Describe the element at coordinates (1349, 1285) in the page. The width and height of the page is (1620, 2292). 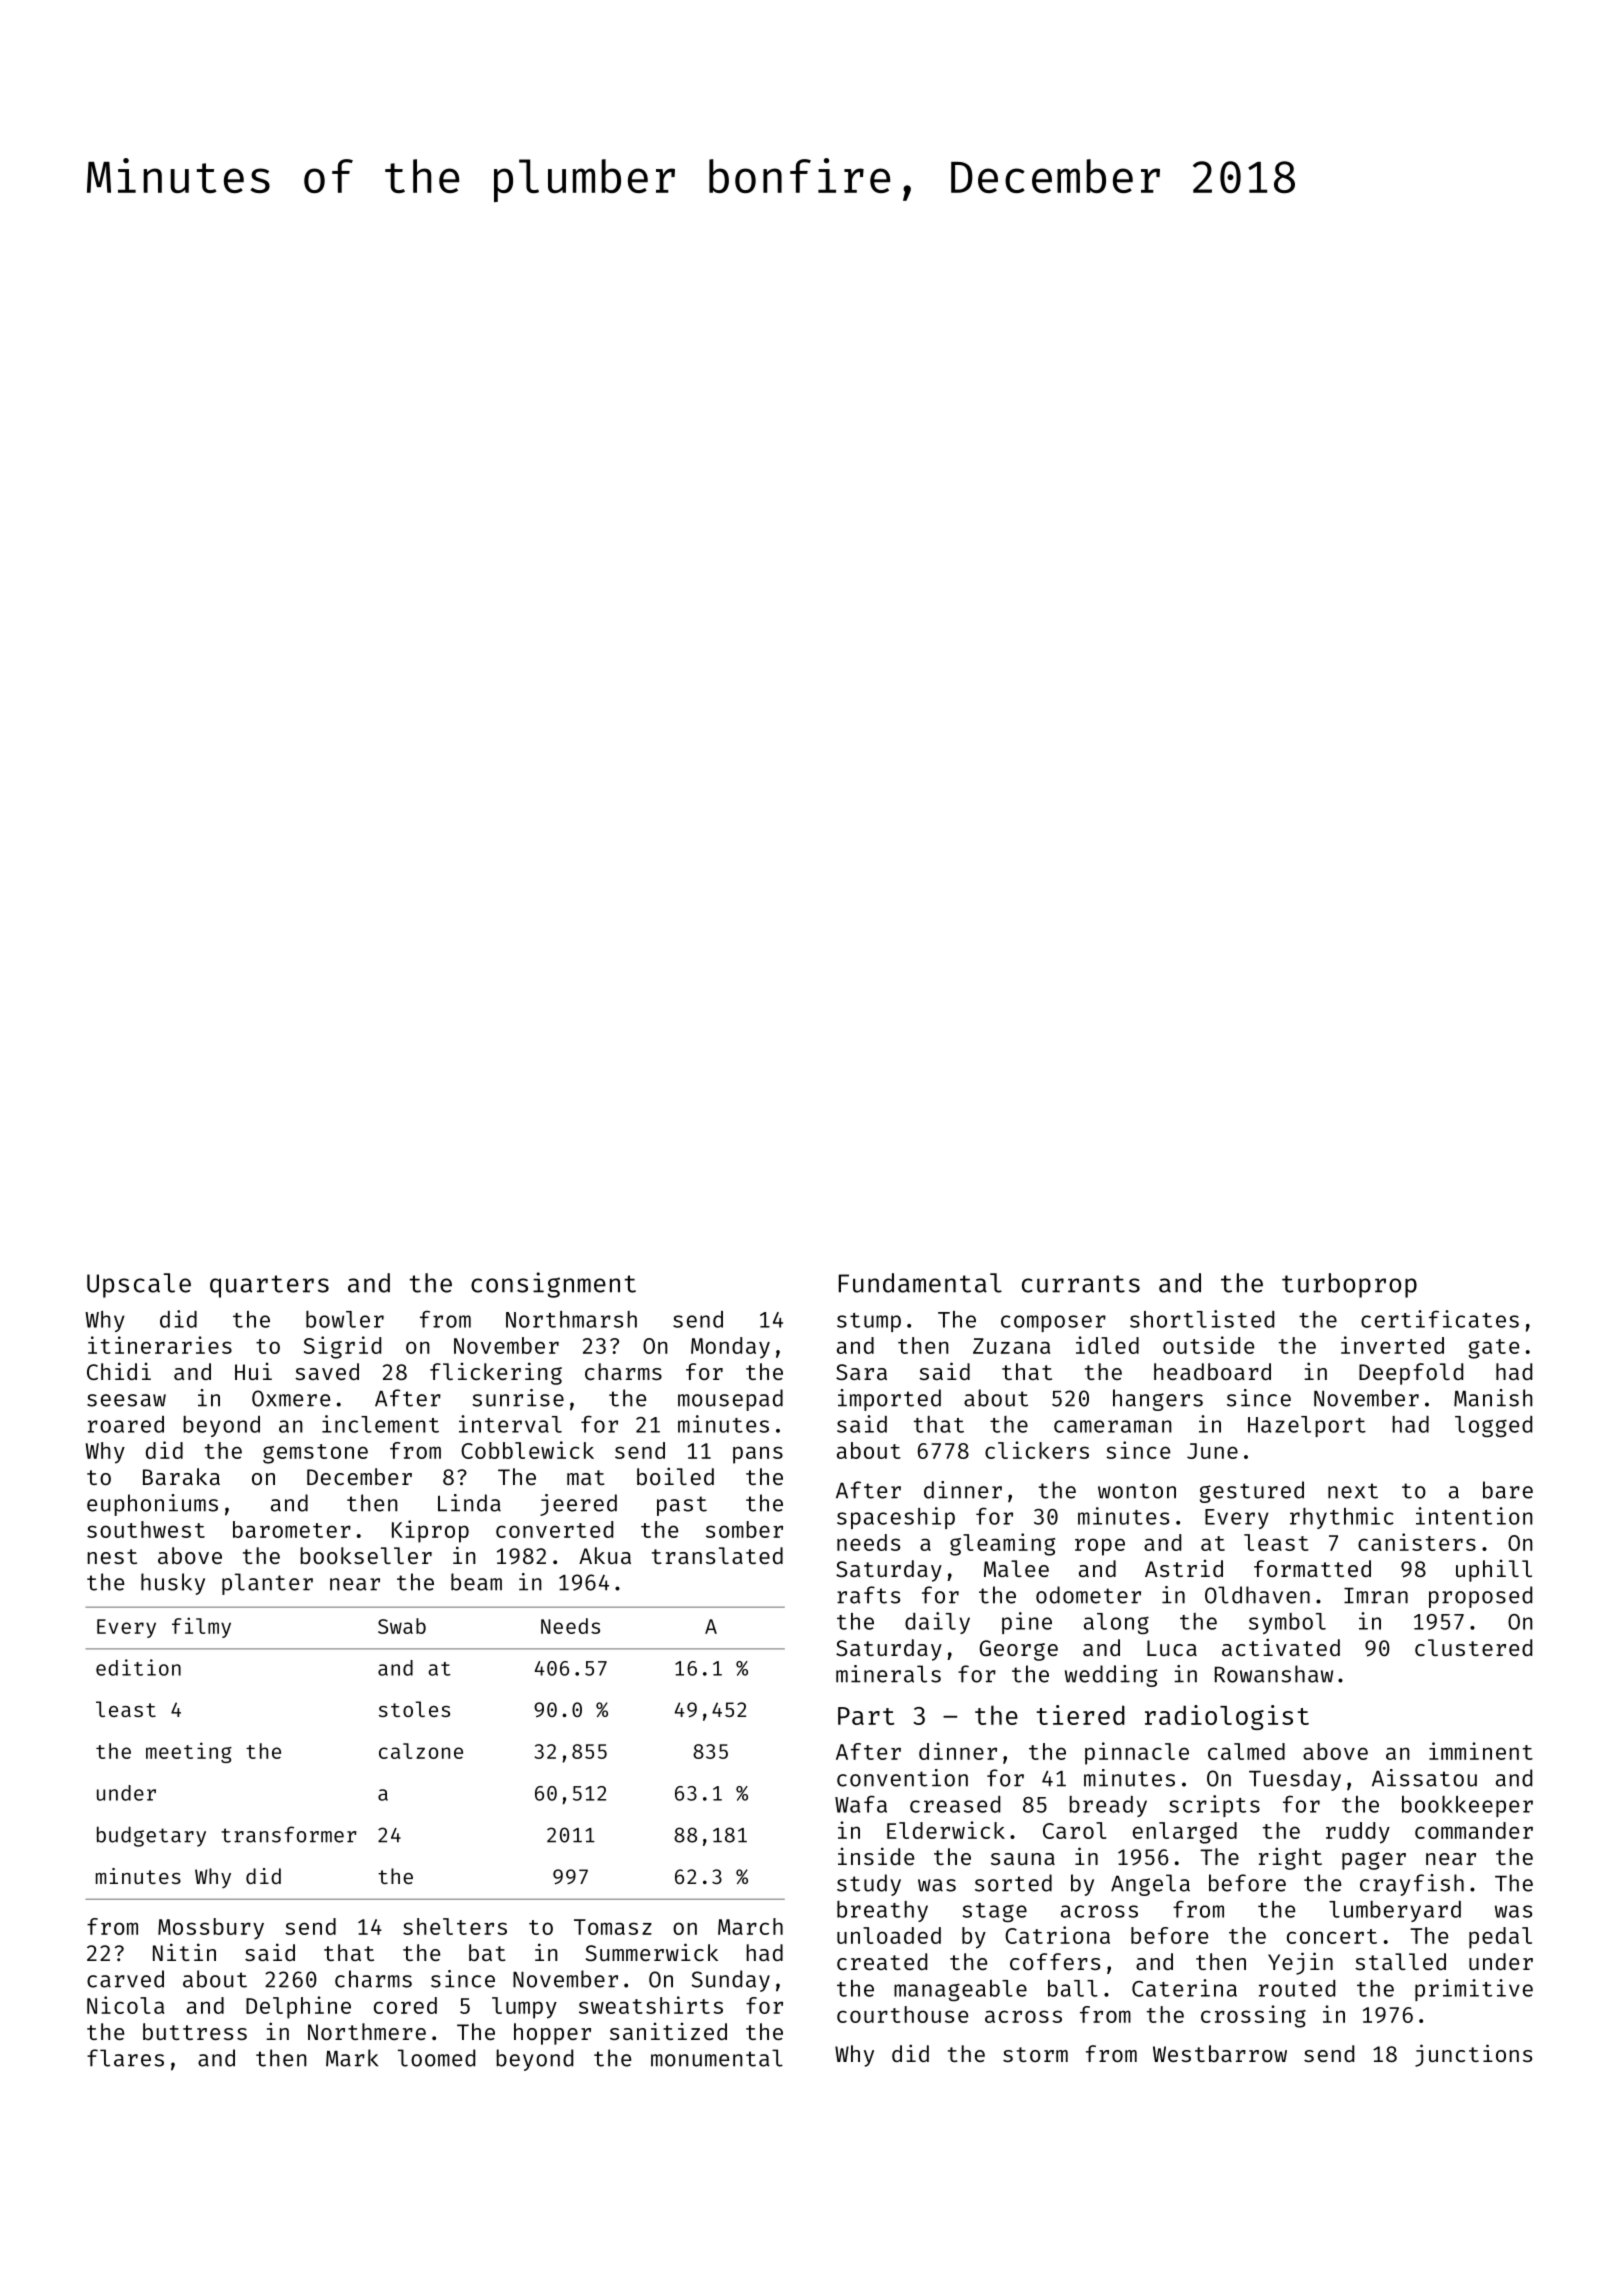
I see `turboprop` at that location.
